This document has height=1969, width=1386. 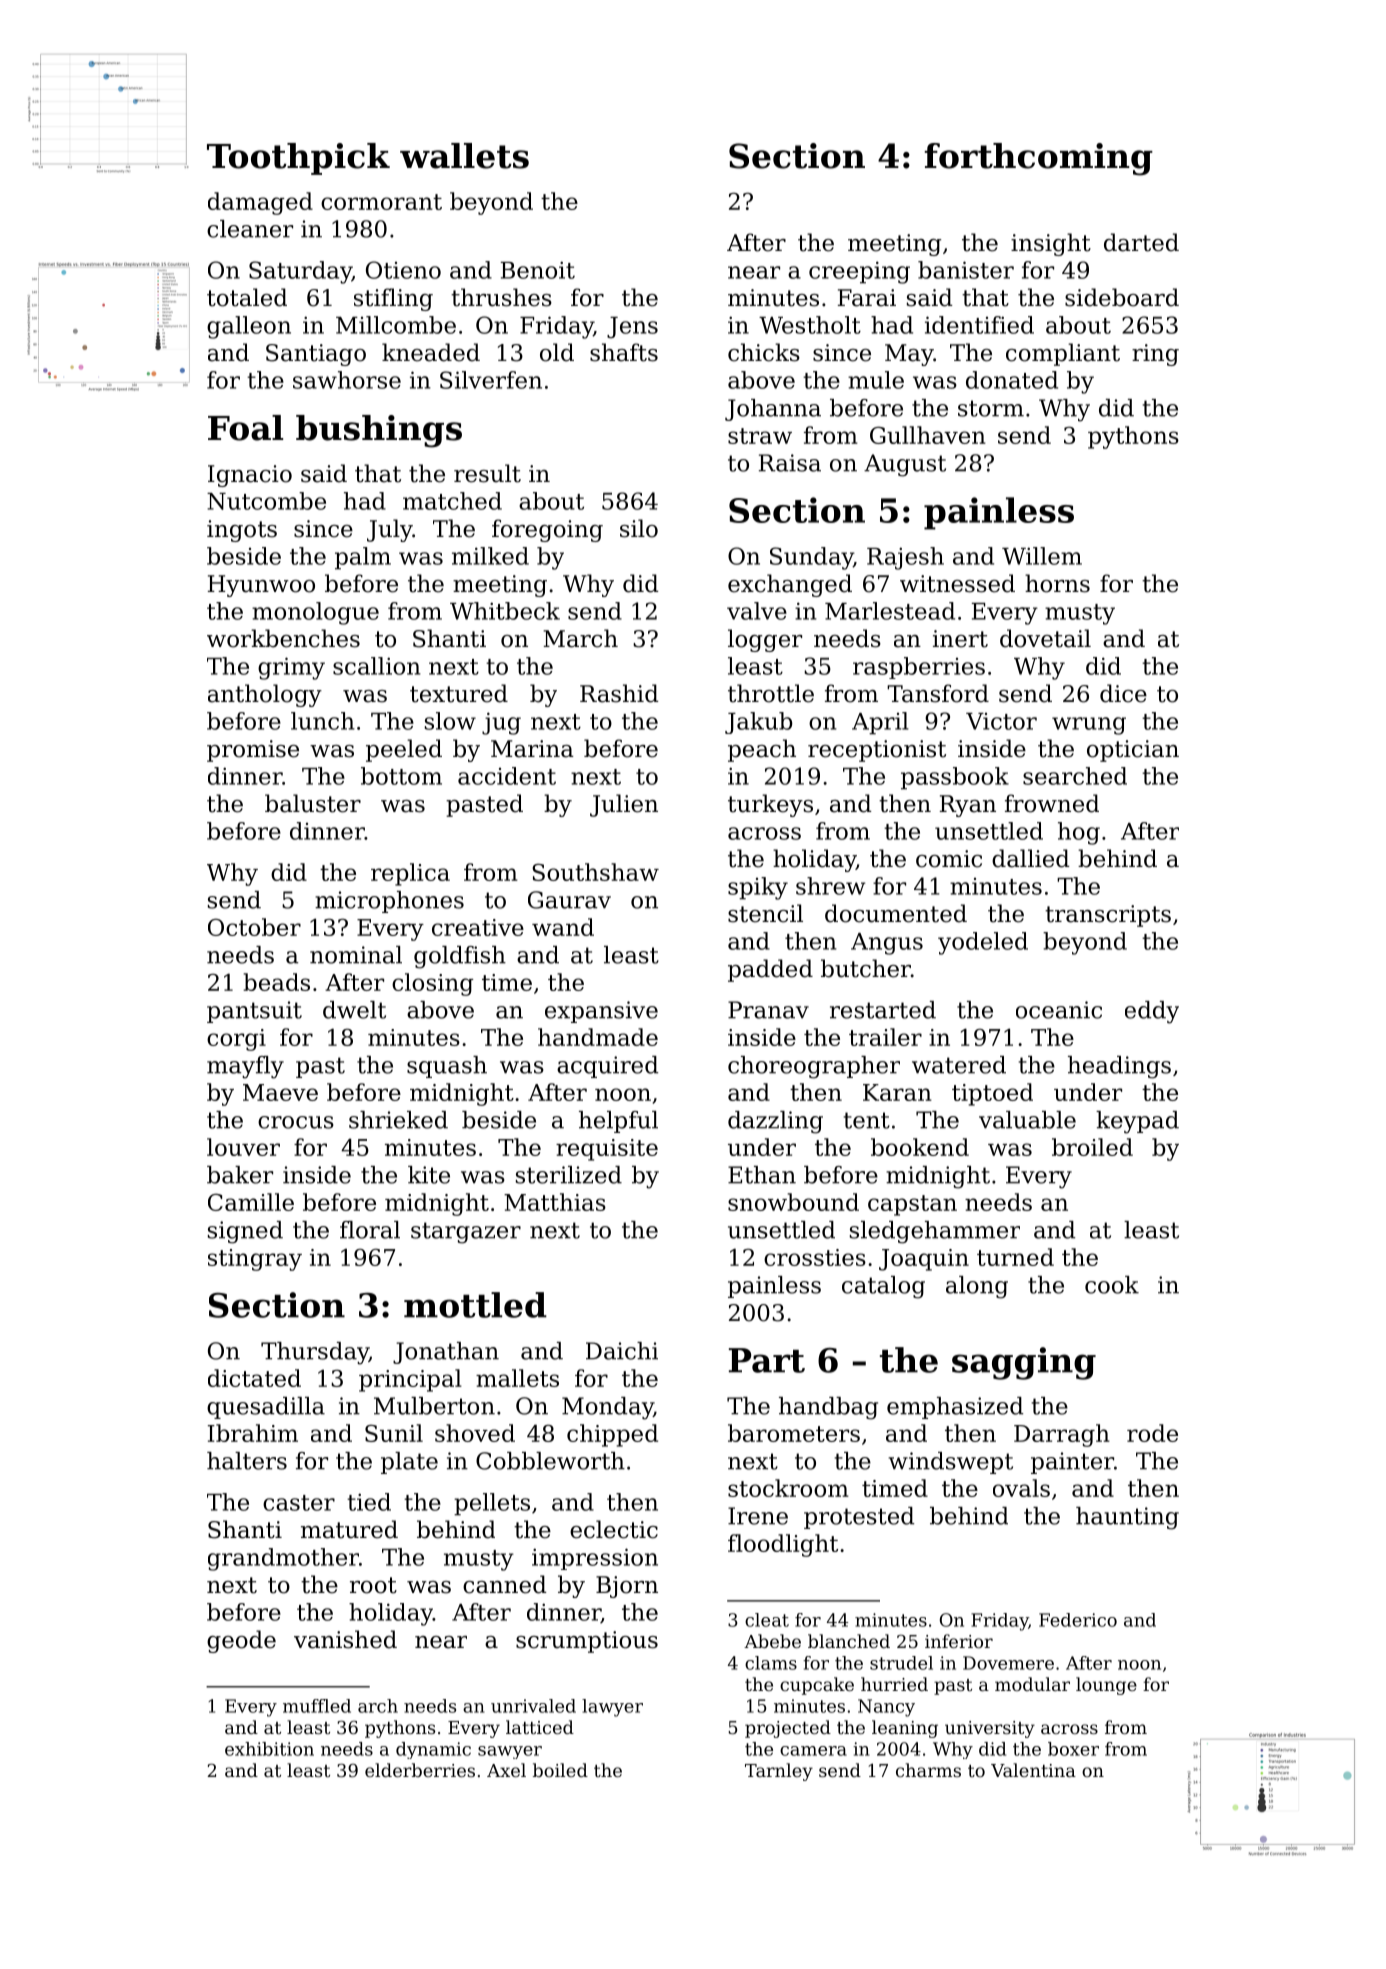 I want to click on wallets, so click(x=464, y=156).
